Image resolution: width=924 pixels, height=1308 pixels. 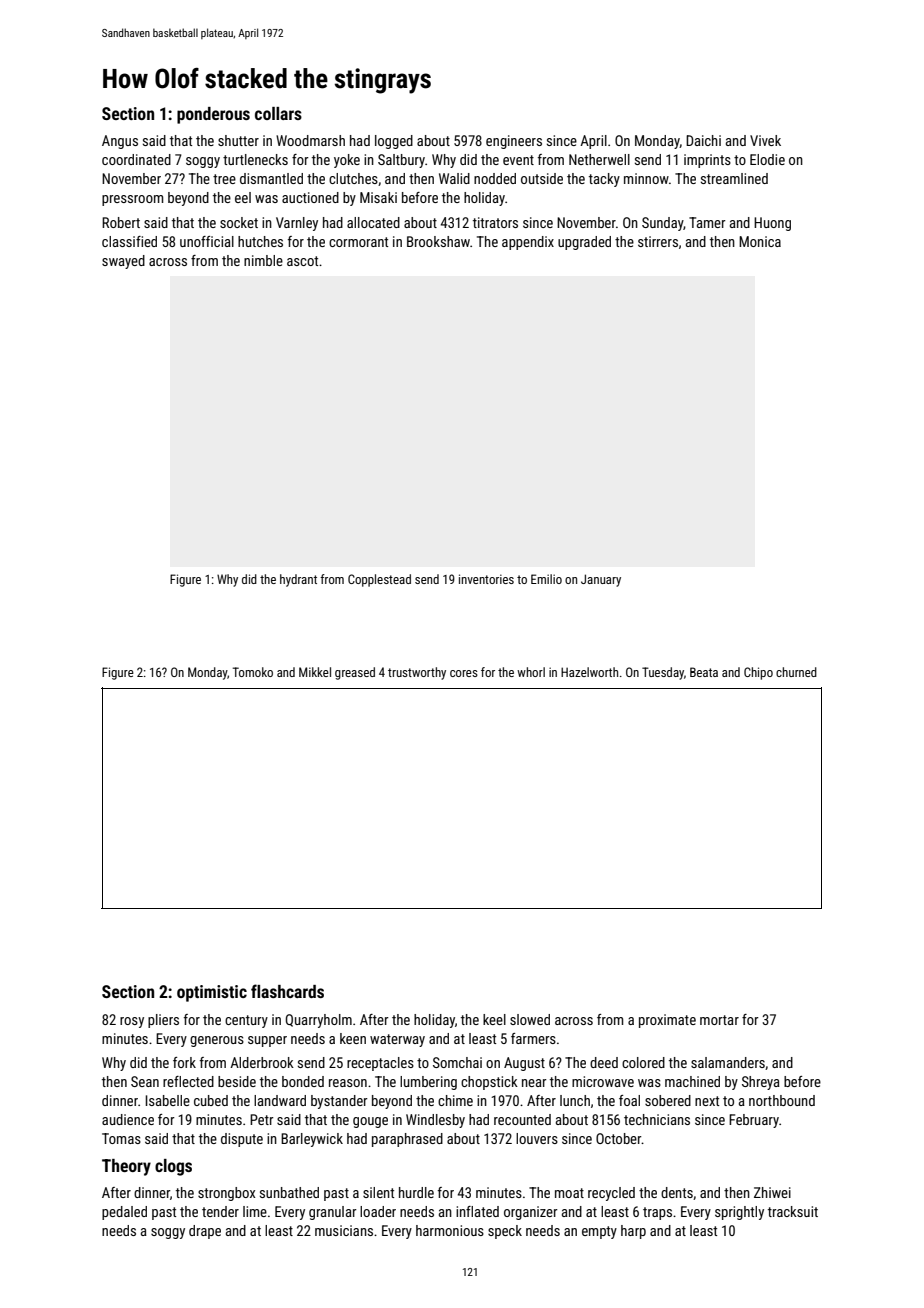 I want to click on flashcards, so click(x=287, y=991).
